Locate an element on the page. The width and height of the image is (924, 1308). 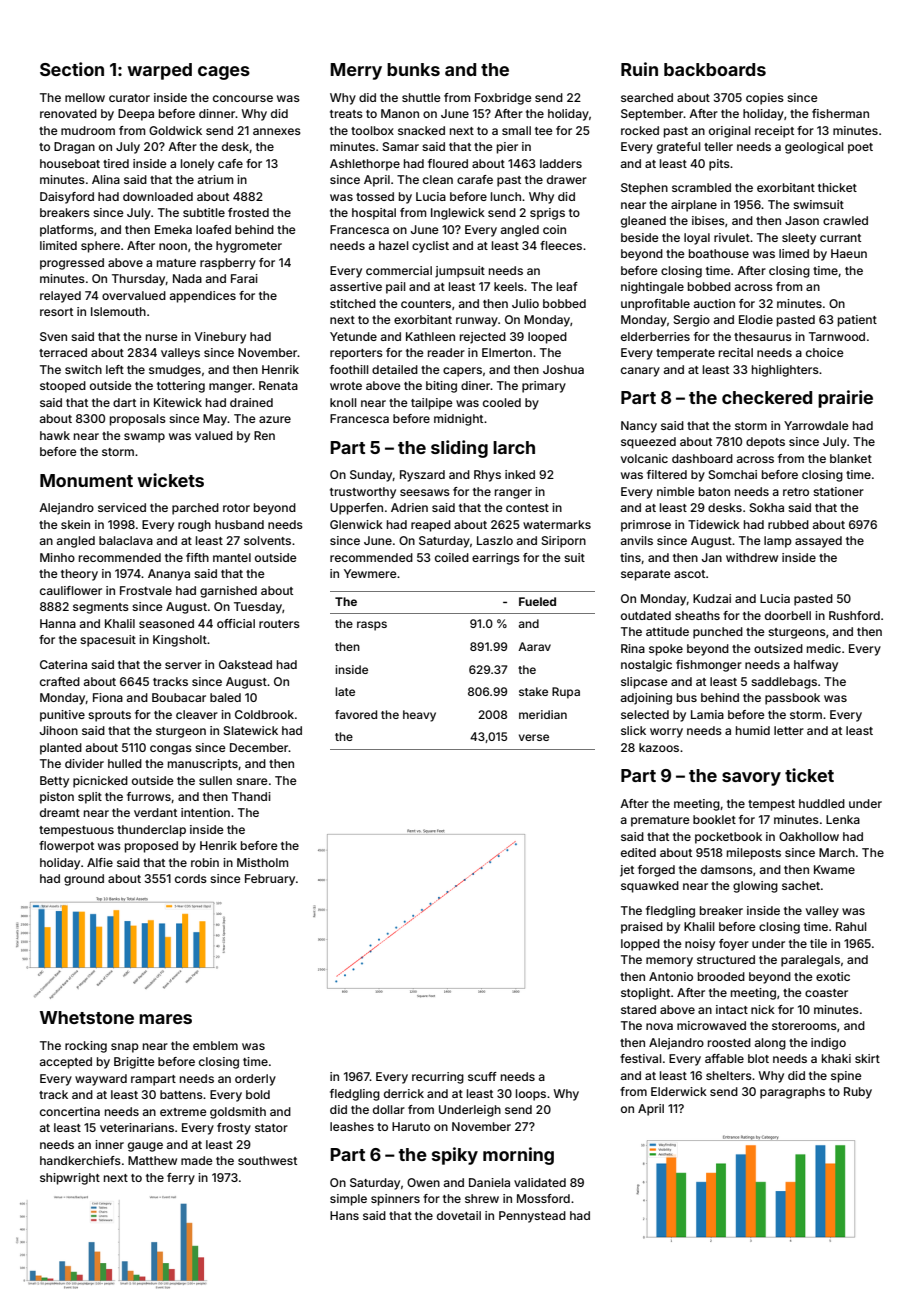
prairie is located at coordinates (845, 399).
